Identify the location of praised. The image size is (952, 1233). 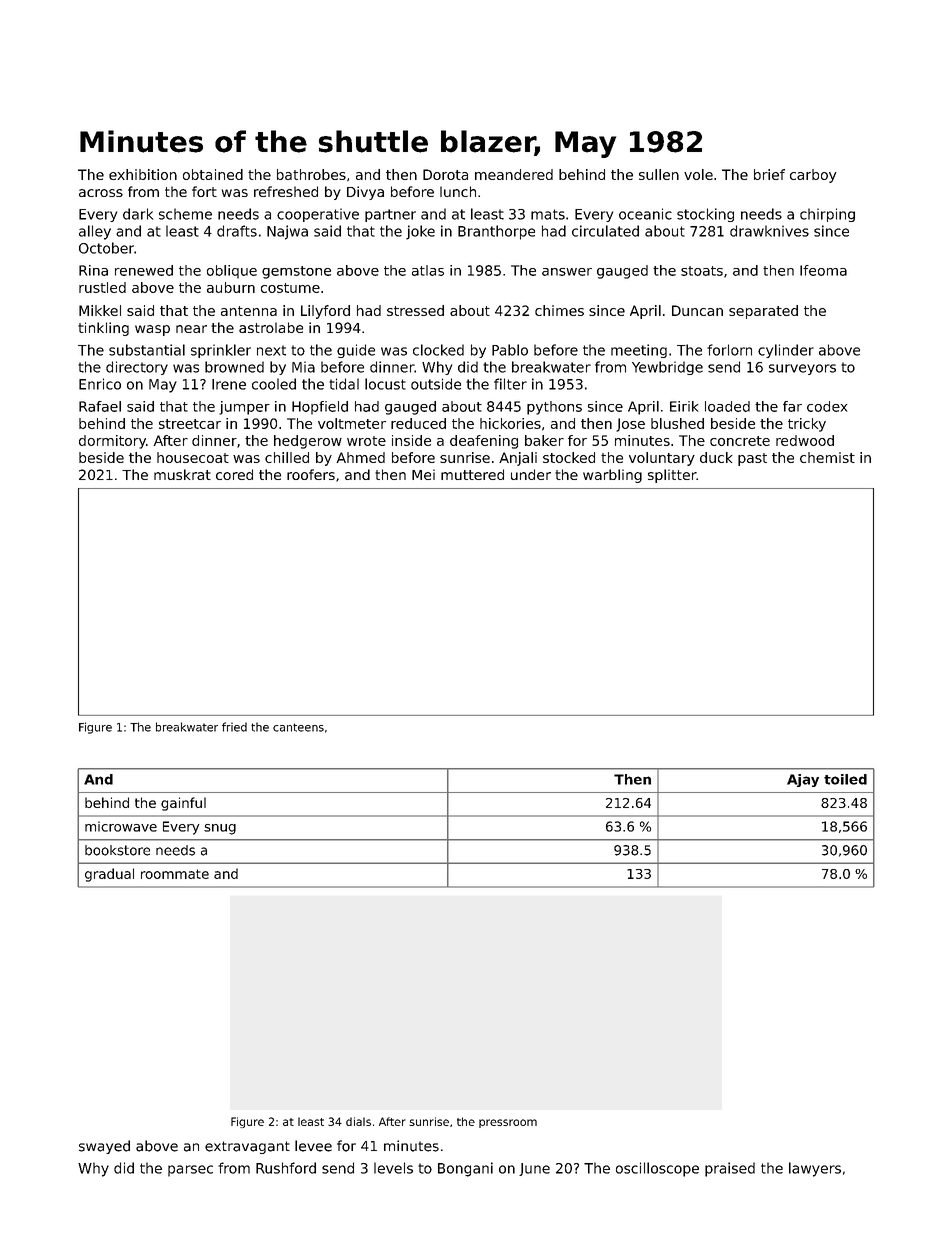
(730, 1169).
